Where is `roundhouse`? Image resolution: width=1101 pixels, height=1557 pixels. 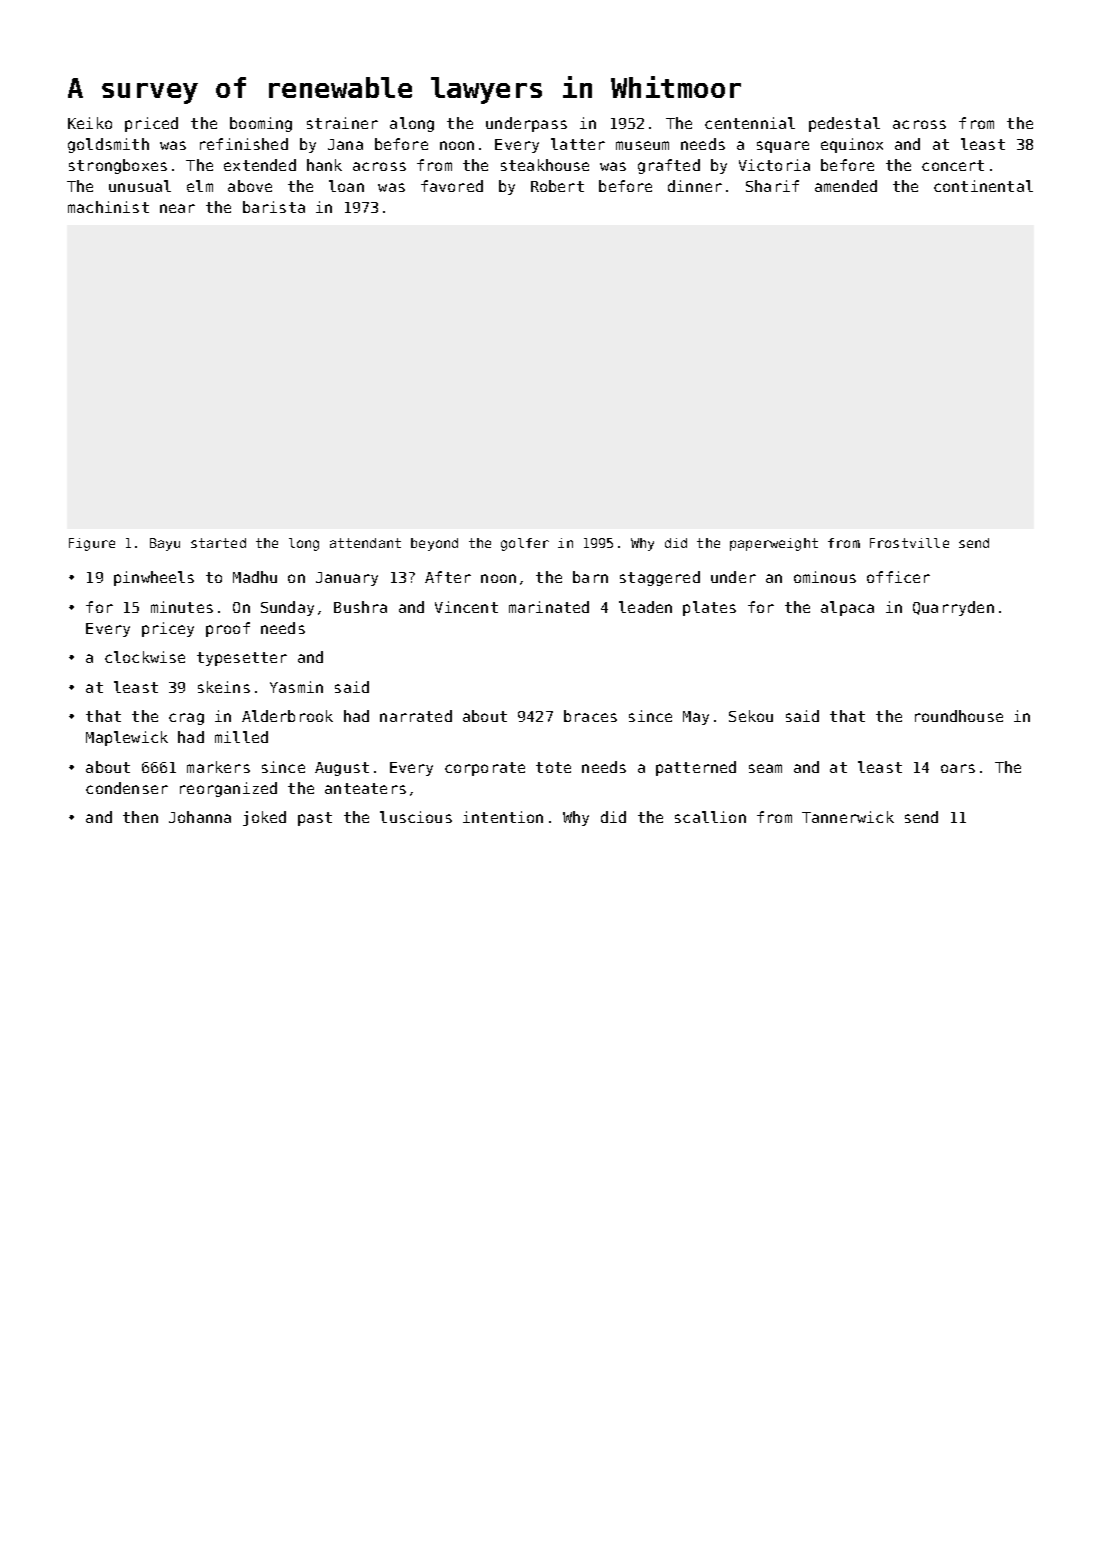 roundhouse is located at coordinates (959, 716).
